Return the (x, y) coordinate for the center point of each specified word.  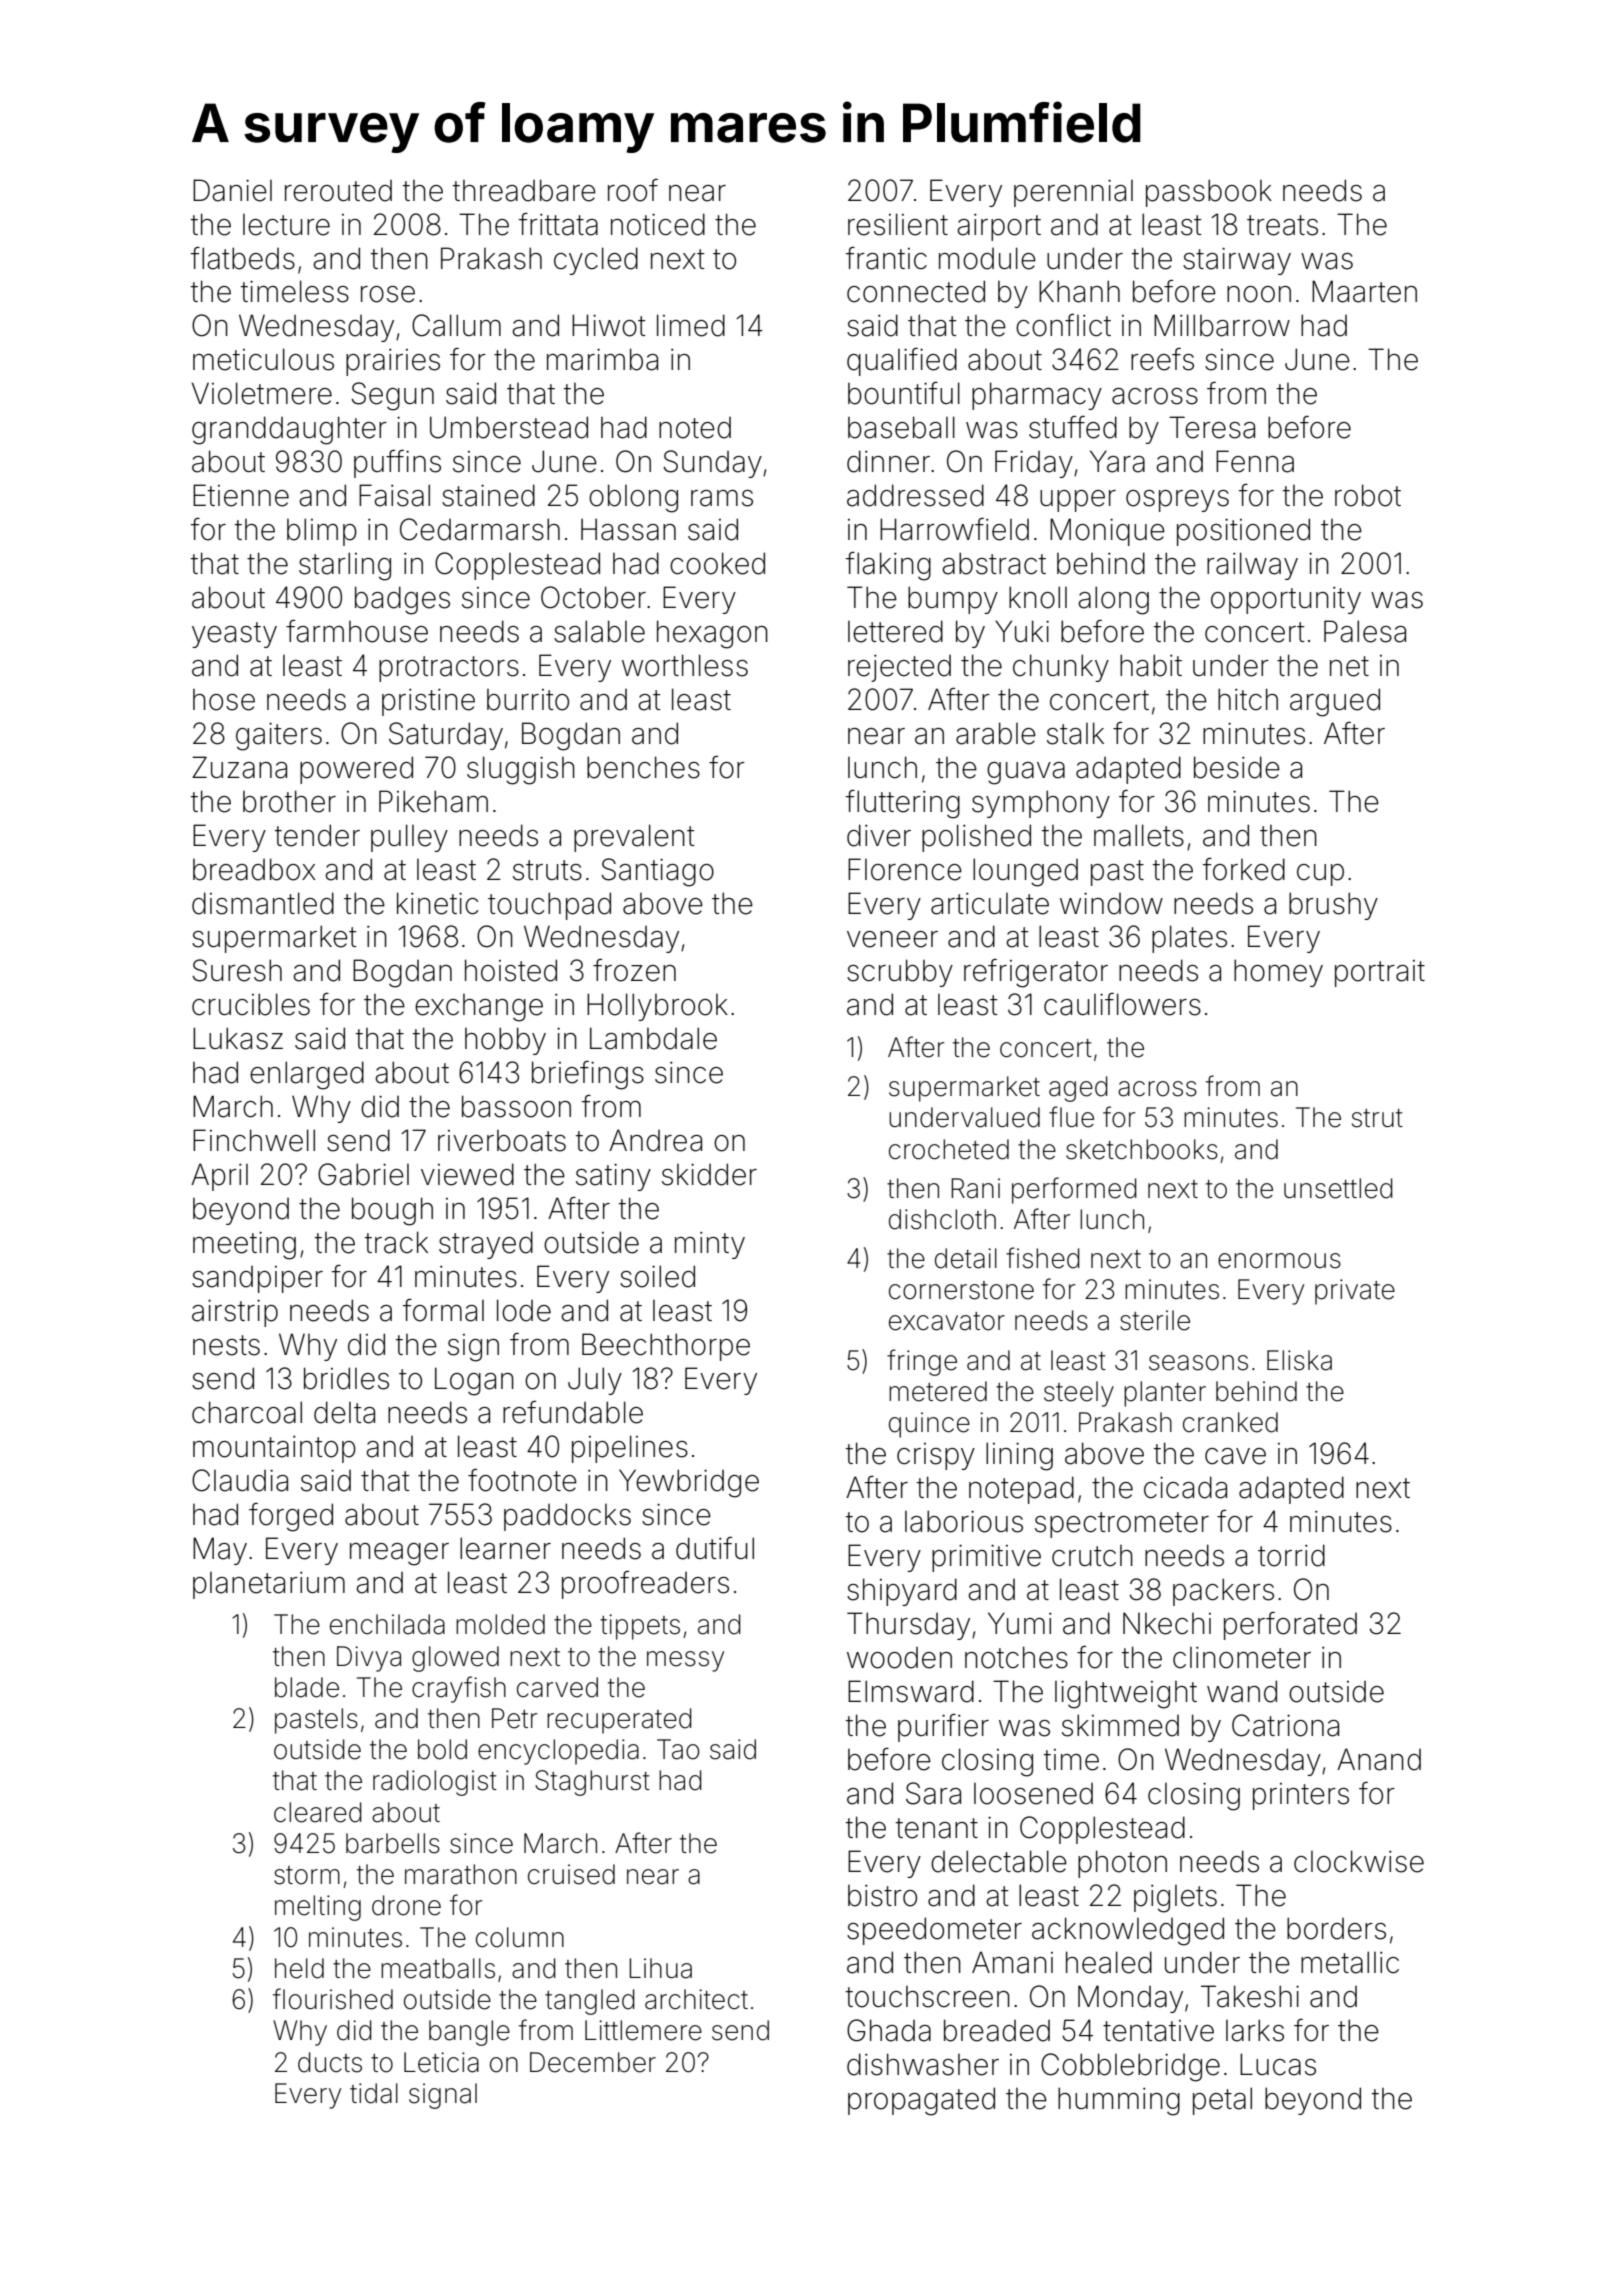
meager (399, 1554)
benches (643, 767)
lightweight (1126, 1694)
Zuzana (239, 767)
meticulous (263, 359)
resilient (898, 224)
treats (1282, 225)
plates (1189, 939)
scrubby (900, 973)
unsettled (1338, 1188)
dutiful (715, 1548)
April (219, 1177)
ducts (330, 2062)
